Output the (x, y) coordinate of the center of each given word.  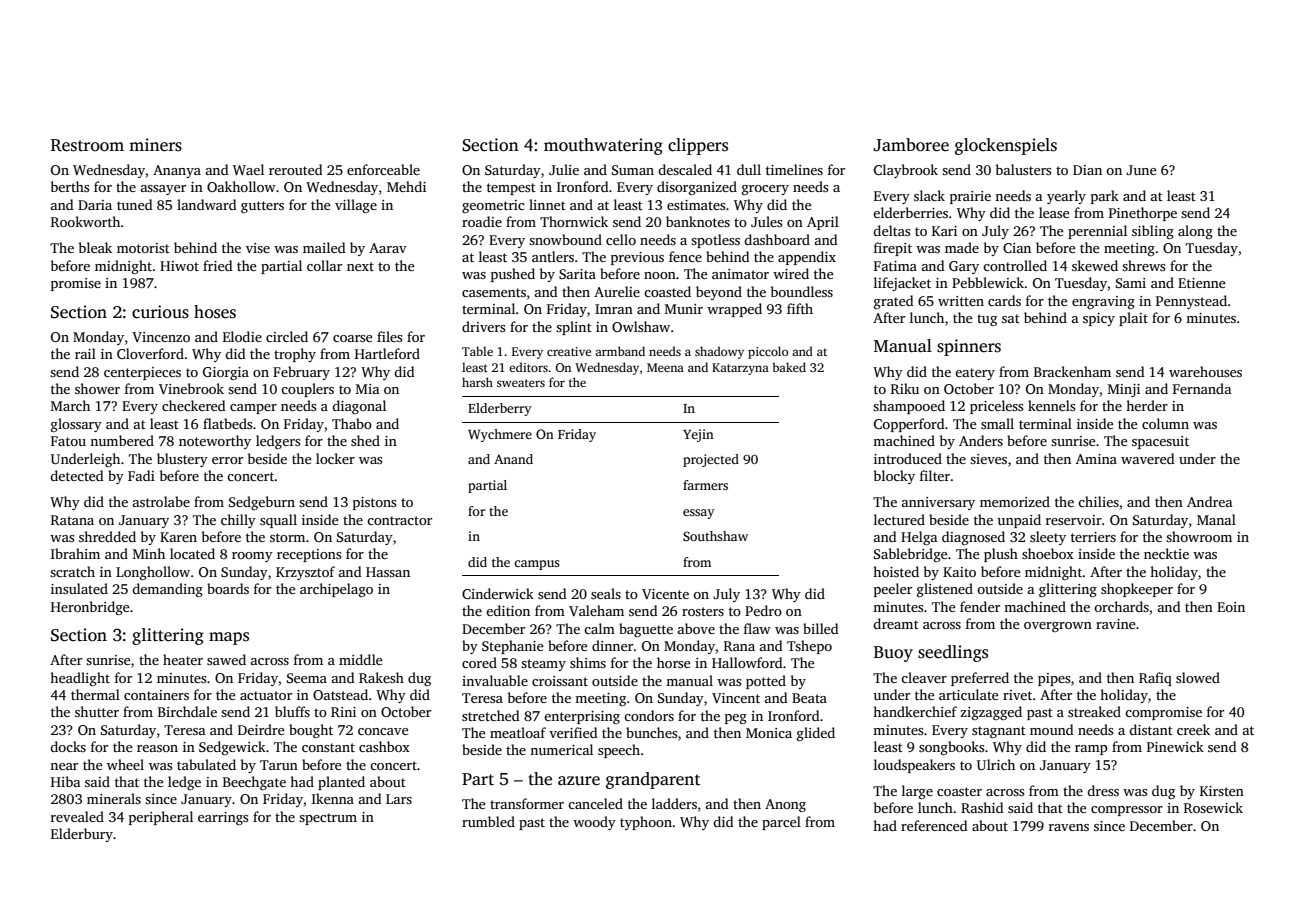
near (64, 766)
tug (987, 320)
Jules (766, 221)
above (696, 628)
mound (1052, 729)
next (360, 266)
